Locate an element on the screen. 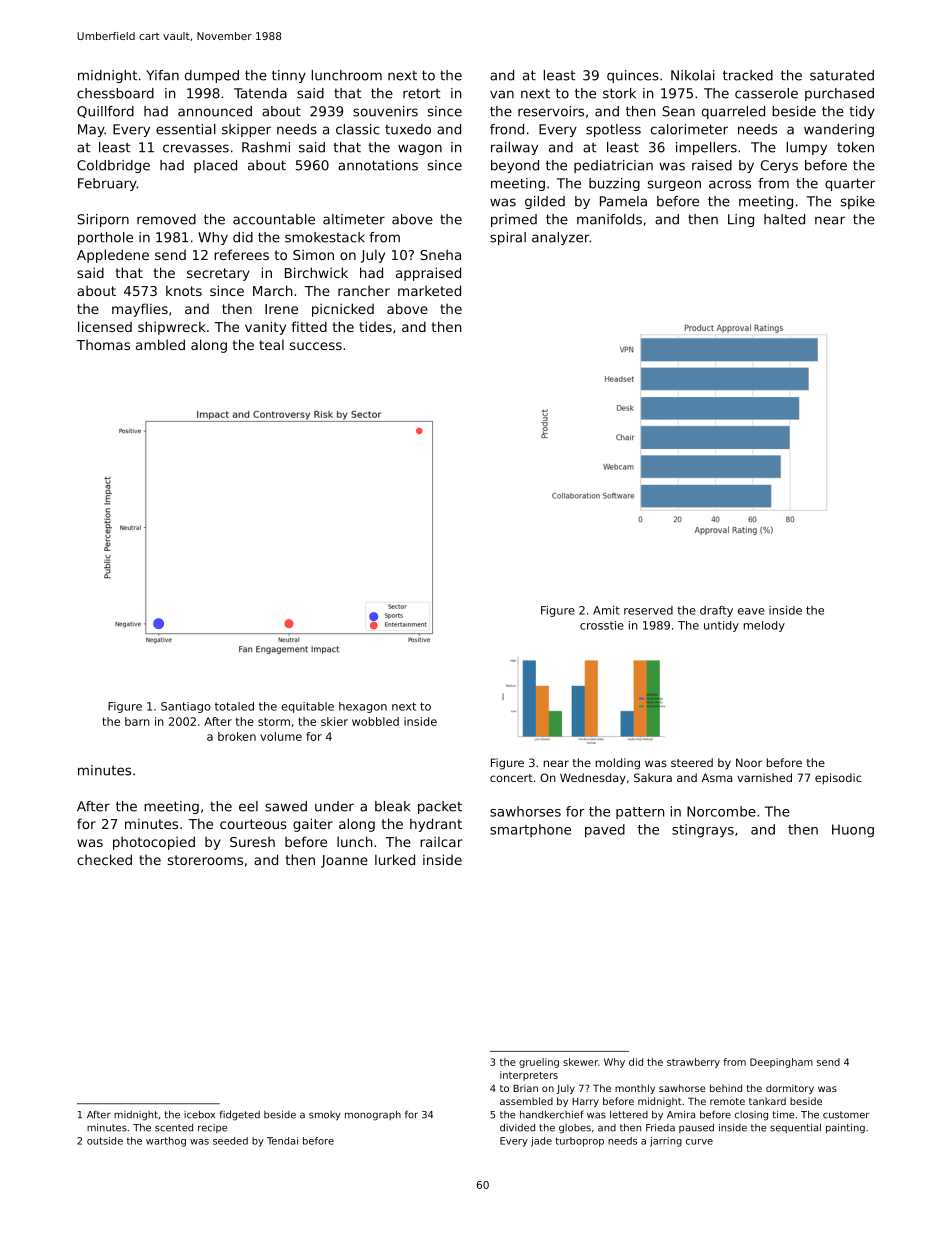  marketed is located at coordinates (429, 290).
